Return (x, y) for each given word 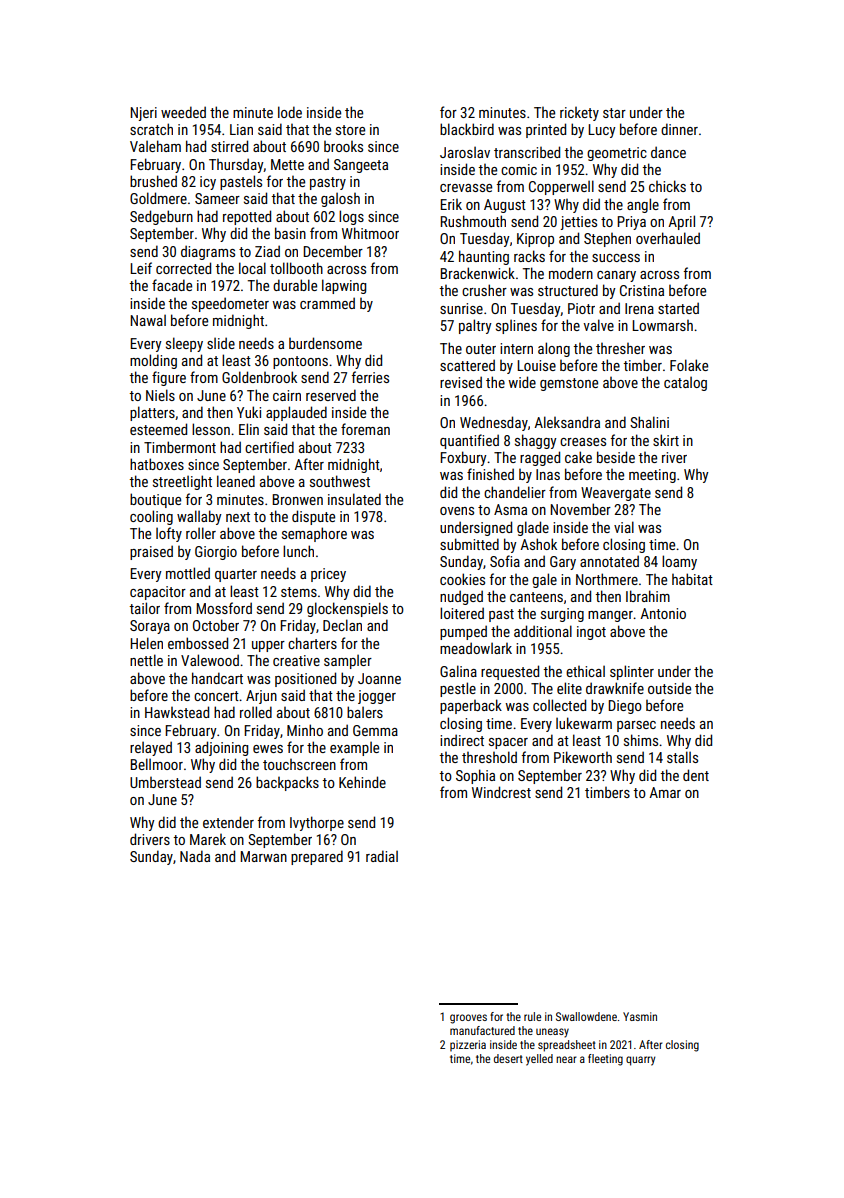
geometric (617, 154)
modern (571, 273)
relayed (151, 748)
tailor (144, 608)
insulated (354, 499)
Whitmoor (370, 233)
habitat (692, 579)
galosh (340, 199)
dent (696, 775)
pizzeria (468, 1046)
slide (221, 343)
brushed (153, 181)
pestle (458, 689)
